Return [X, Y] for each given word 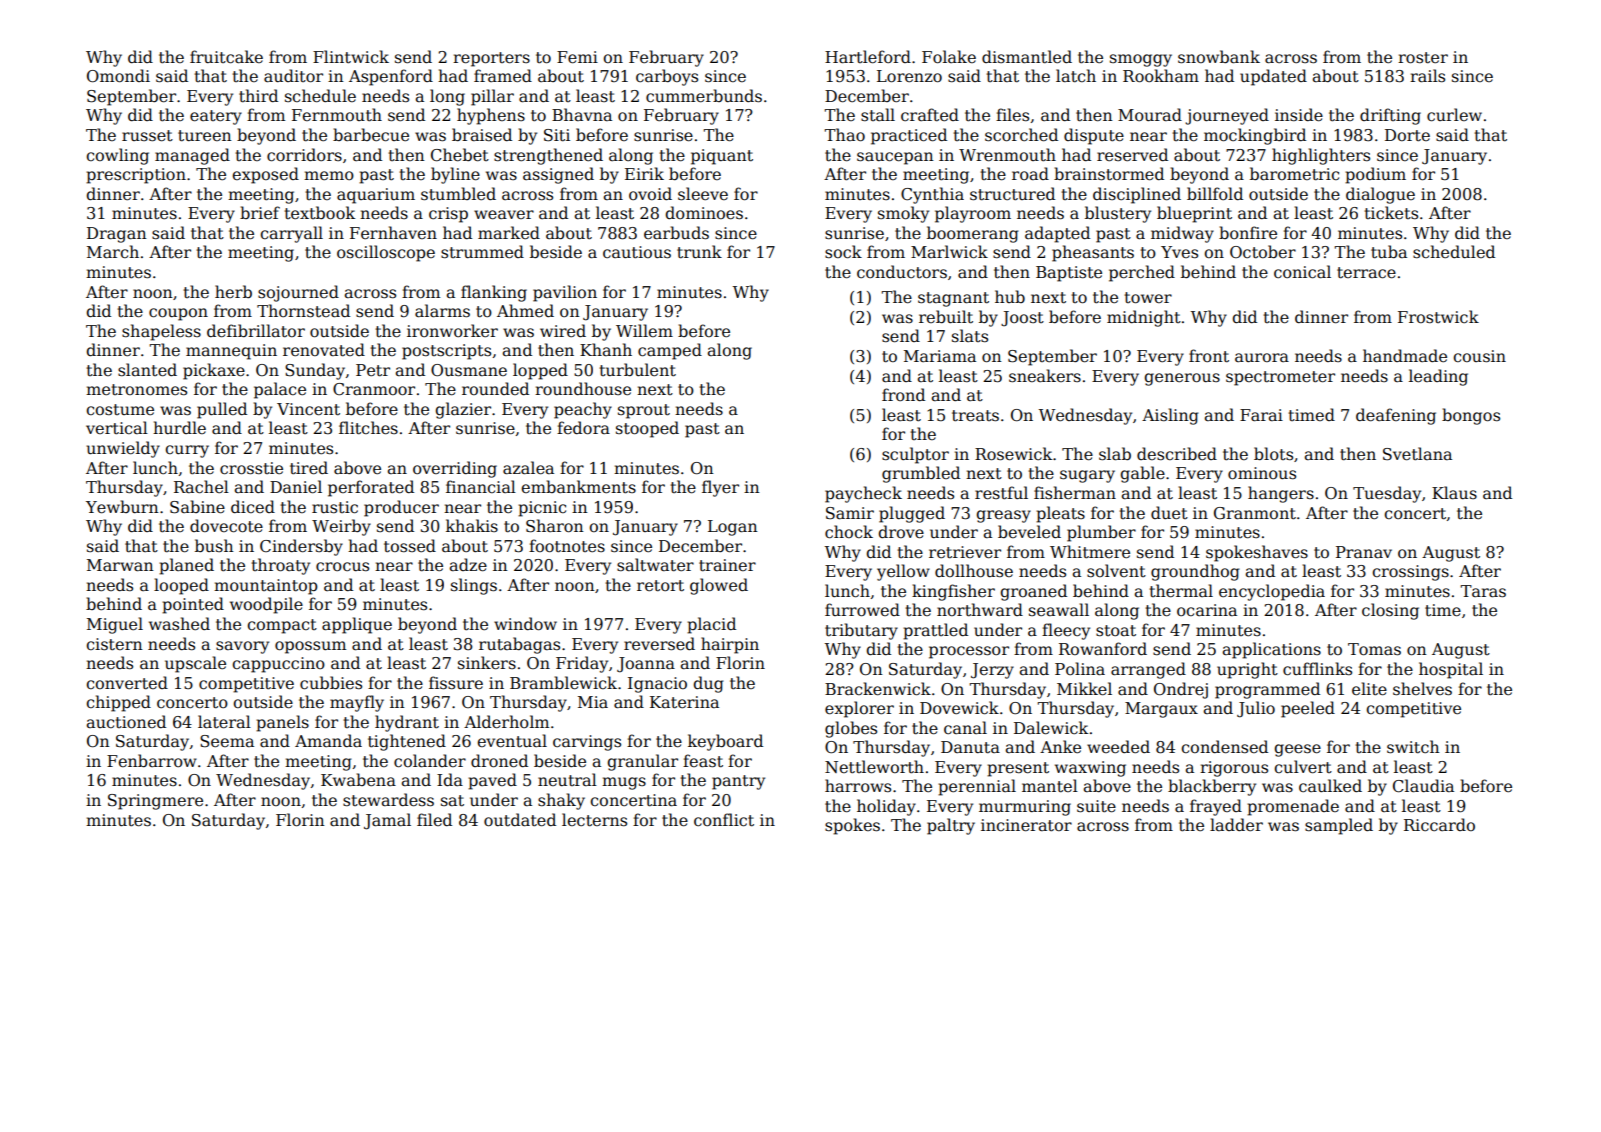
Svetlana [1417, 454]
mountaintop [266, 587]
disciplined [1137, 195]
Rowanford [1103, 649]
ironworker [452, 331]
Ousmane [469, 370]
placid [711, 625]
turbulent [637, 370]
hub [1010, 296]
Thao [844, 135]
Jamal [387, 821]
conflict [724, 820]
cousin [1479, 356]
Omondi [118, 76]
